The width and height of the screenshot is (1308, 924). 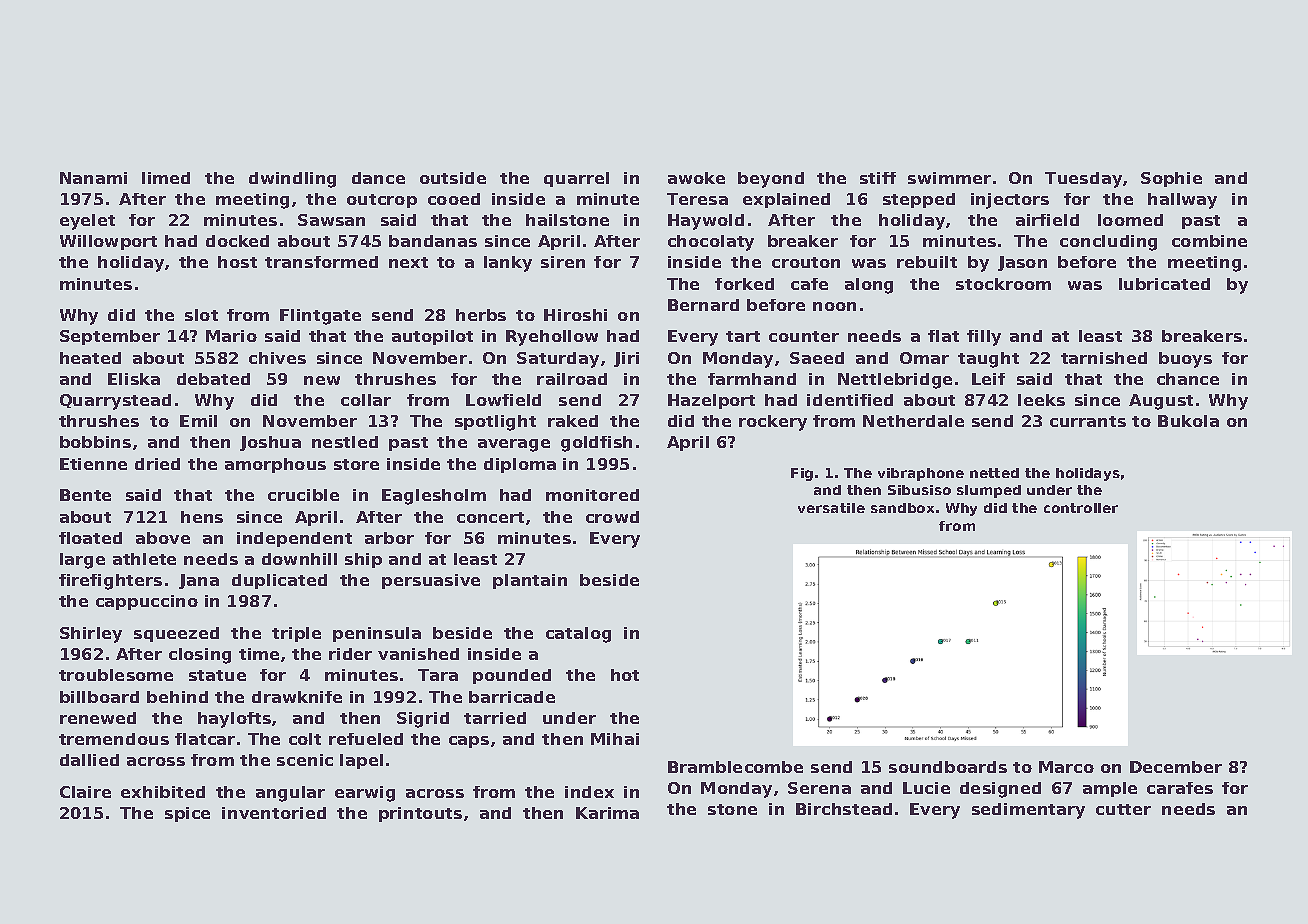 What do you see at coordinates (147, 602) in the screenshot?
I see `cappuccino` at bounding box center [147, 602].
